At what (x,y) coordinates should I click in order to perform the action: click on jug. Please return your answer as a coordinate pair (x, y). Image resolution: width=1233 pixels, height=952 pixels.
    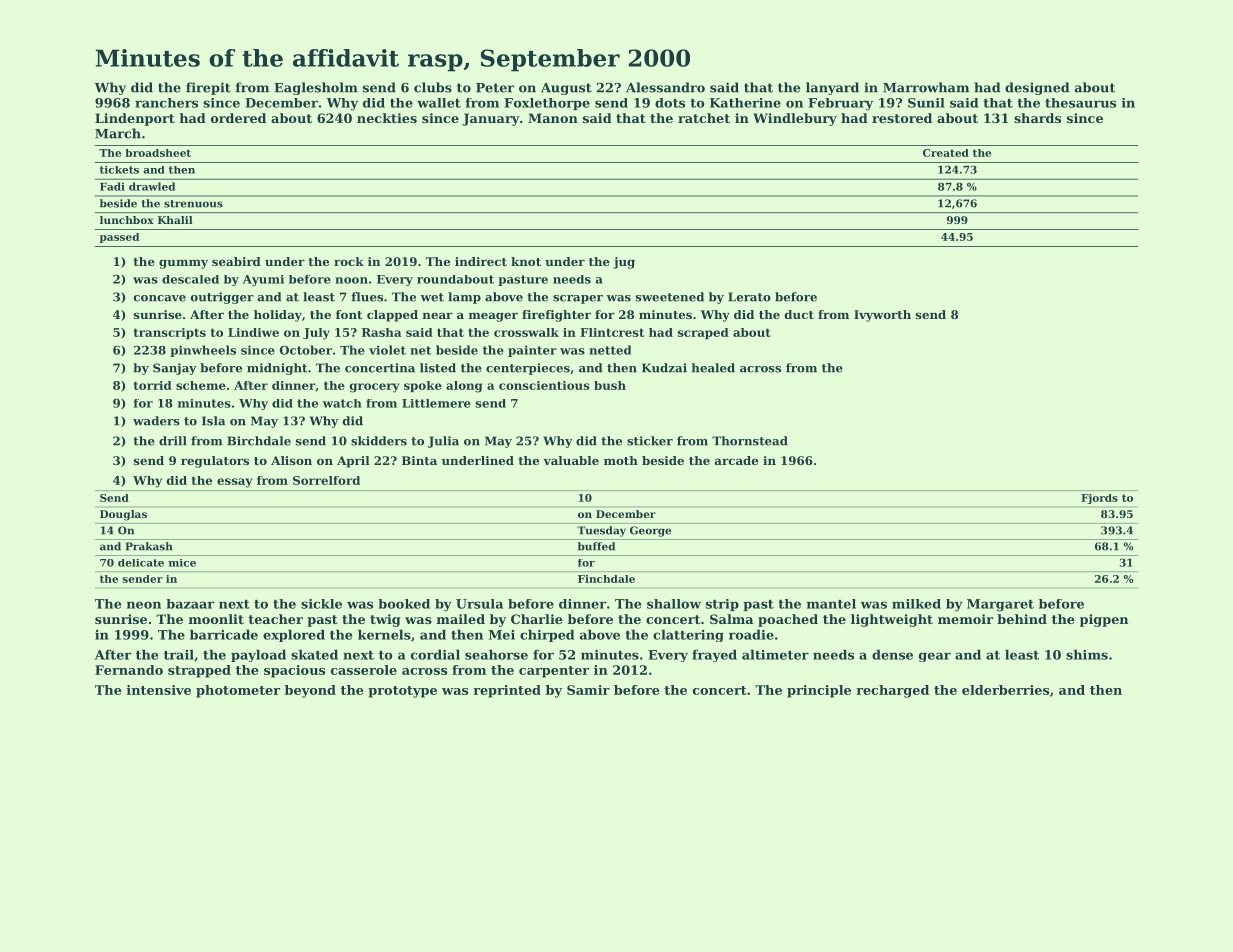
    Looking at the image, I should click on (624, 263).
